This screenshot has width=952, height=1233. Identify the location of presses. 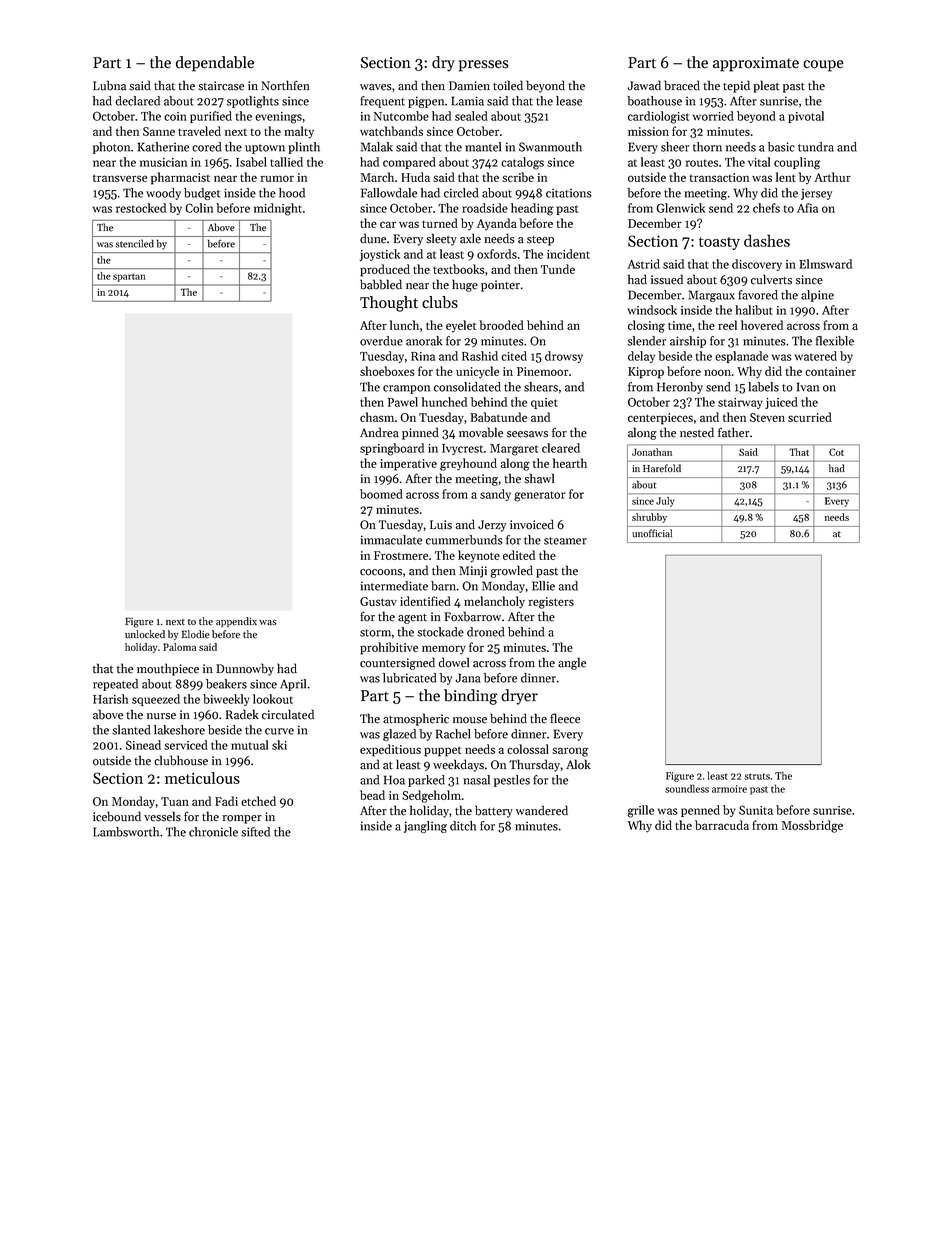
(483, 66).
